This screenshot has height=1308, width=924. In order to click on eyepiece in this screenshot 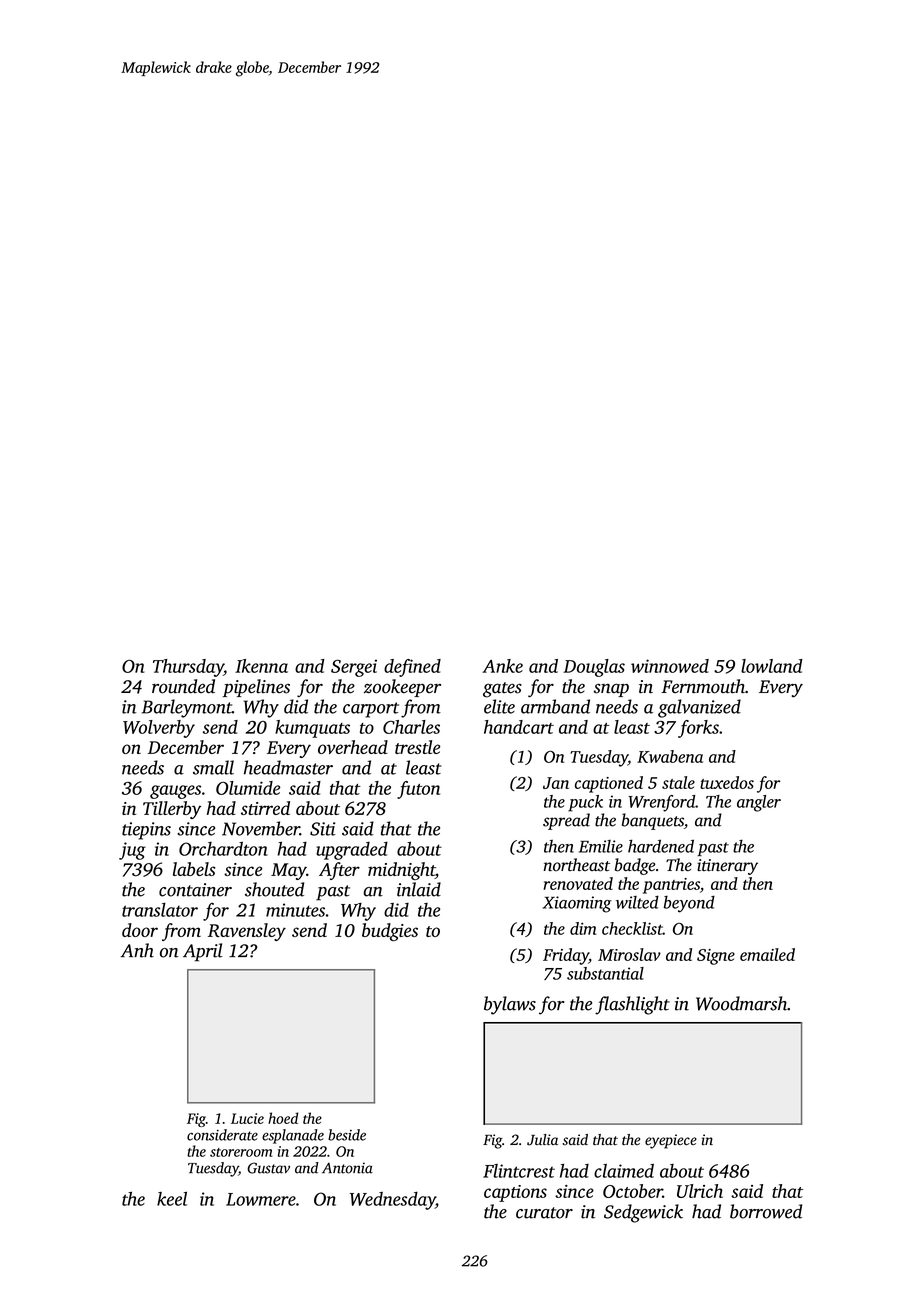, I will do `click(671, 1141)`.
